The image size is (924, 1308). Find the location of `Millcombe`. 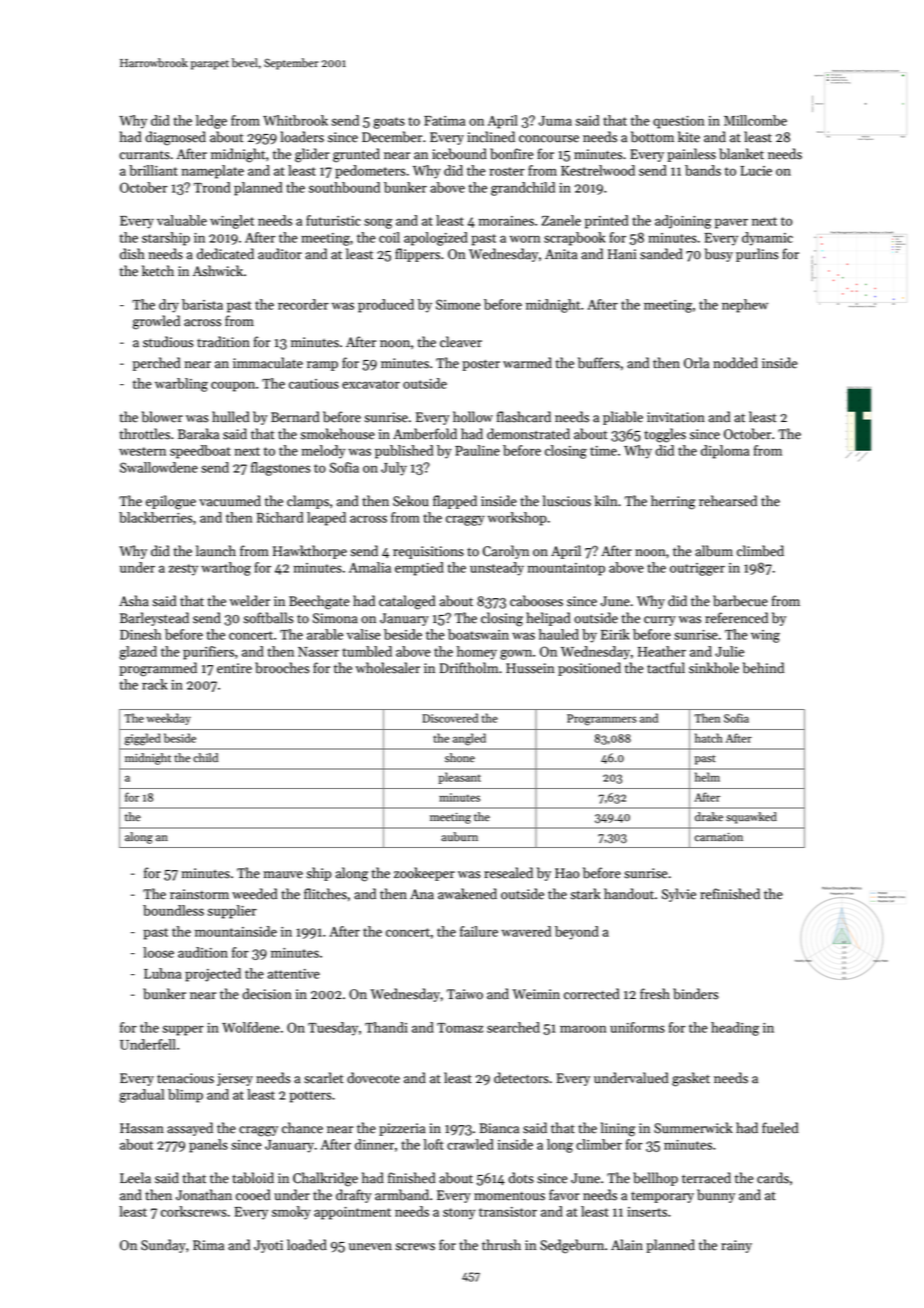

Millcombe is located at coordinates (755, 120).
